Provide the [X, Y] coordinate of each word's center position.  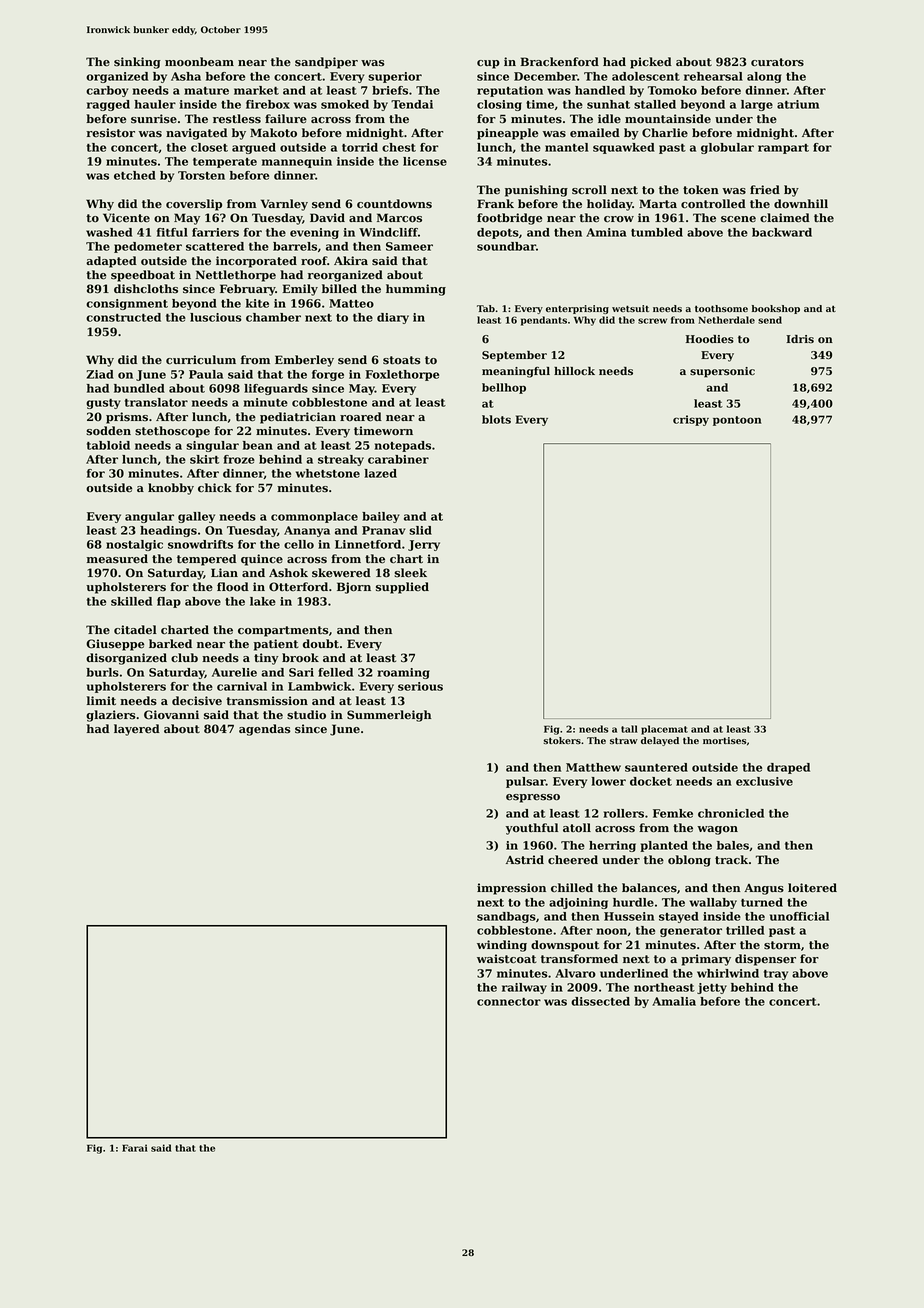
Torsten [201, 175]
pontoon [737, 421]
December [545, 76]
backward [782, 232]
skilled [131, 601]
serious [420, 686]
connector [509, 1002]
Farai [135, 1148]
